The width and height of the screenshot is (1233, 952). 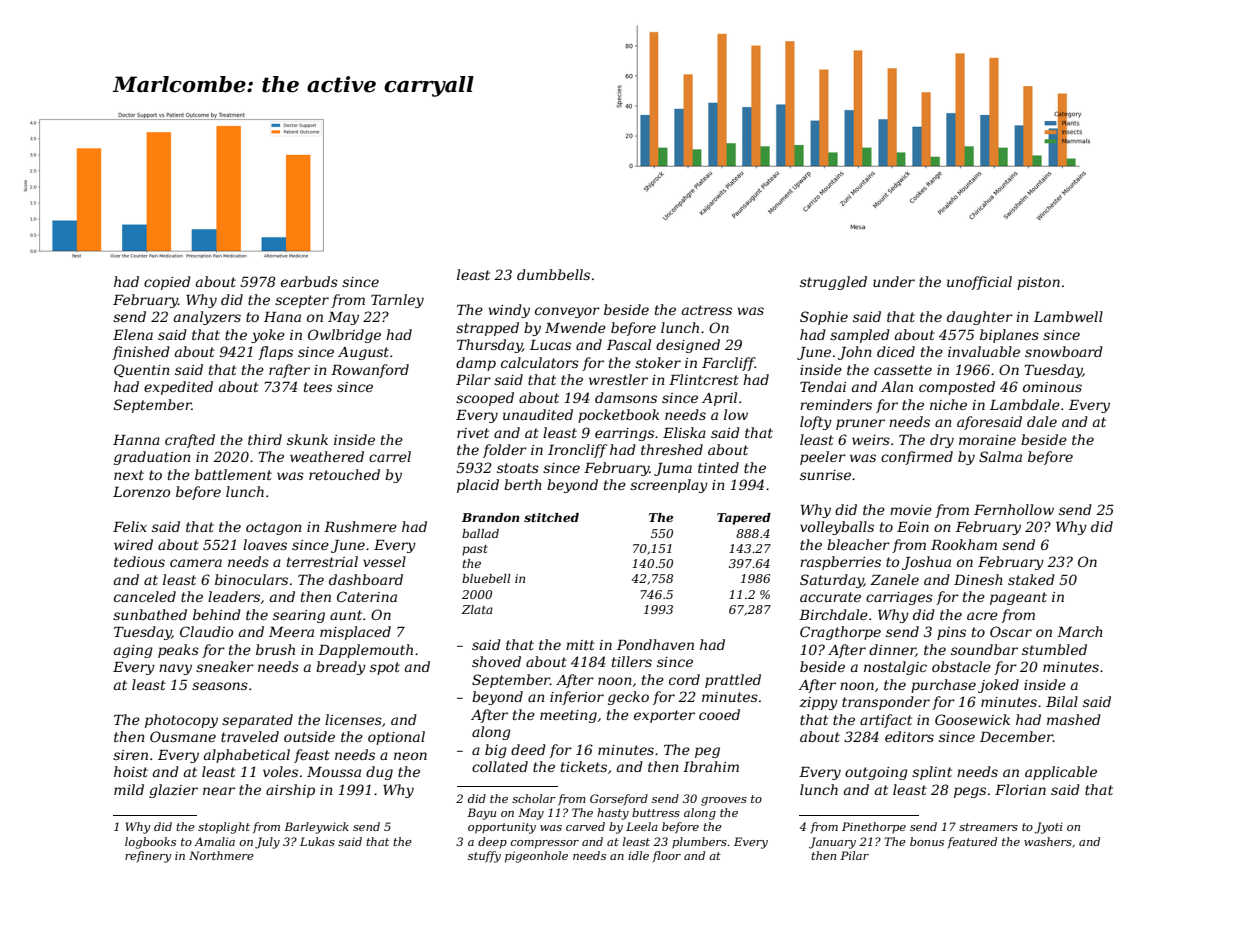 I want to click on joked, so click(x=998, y=686).
